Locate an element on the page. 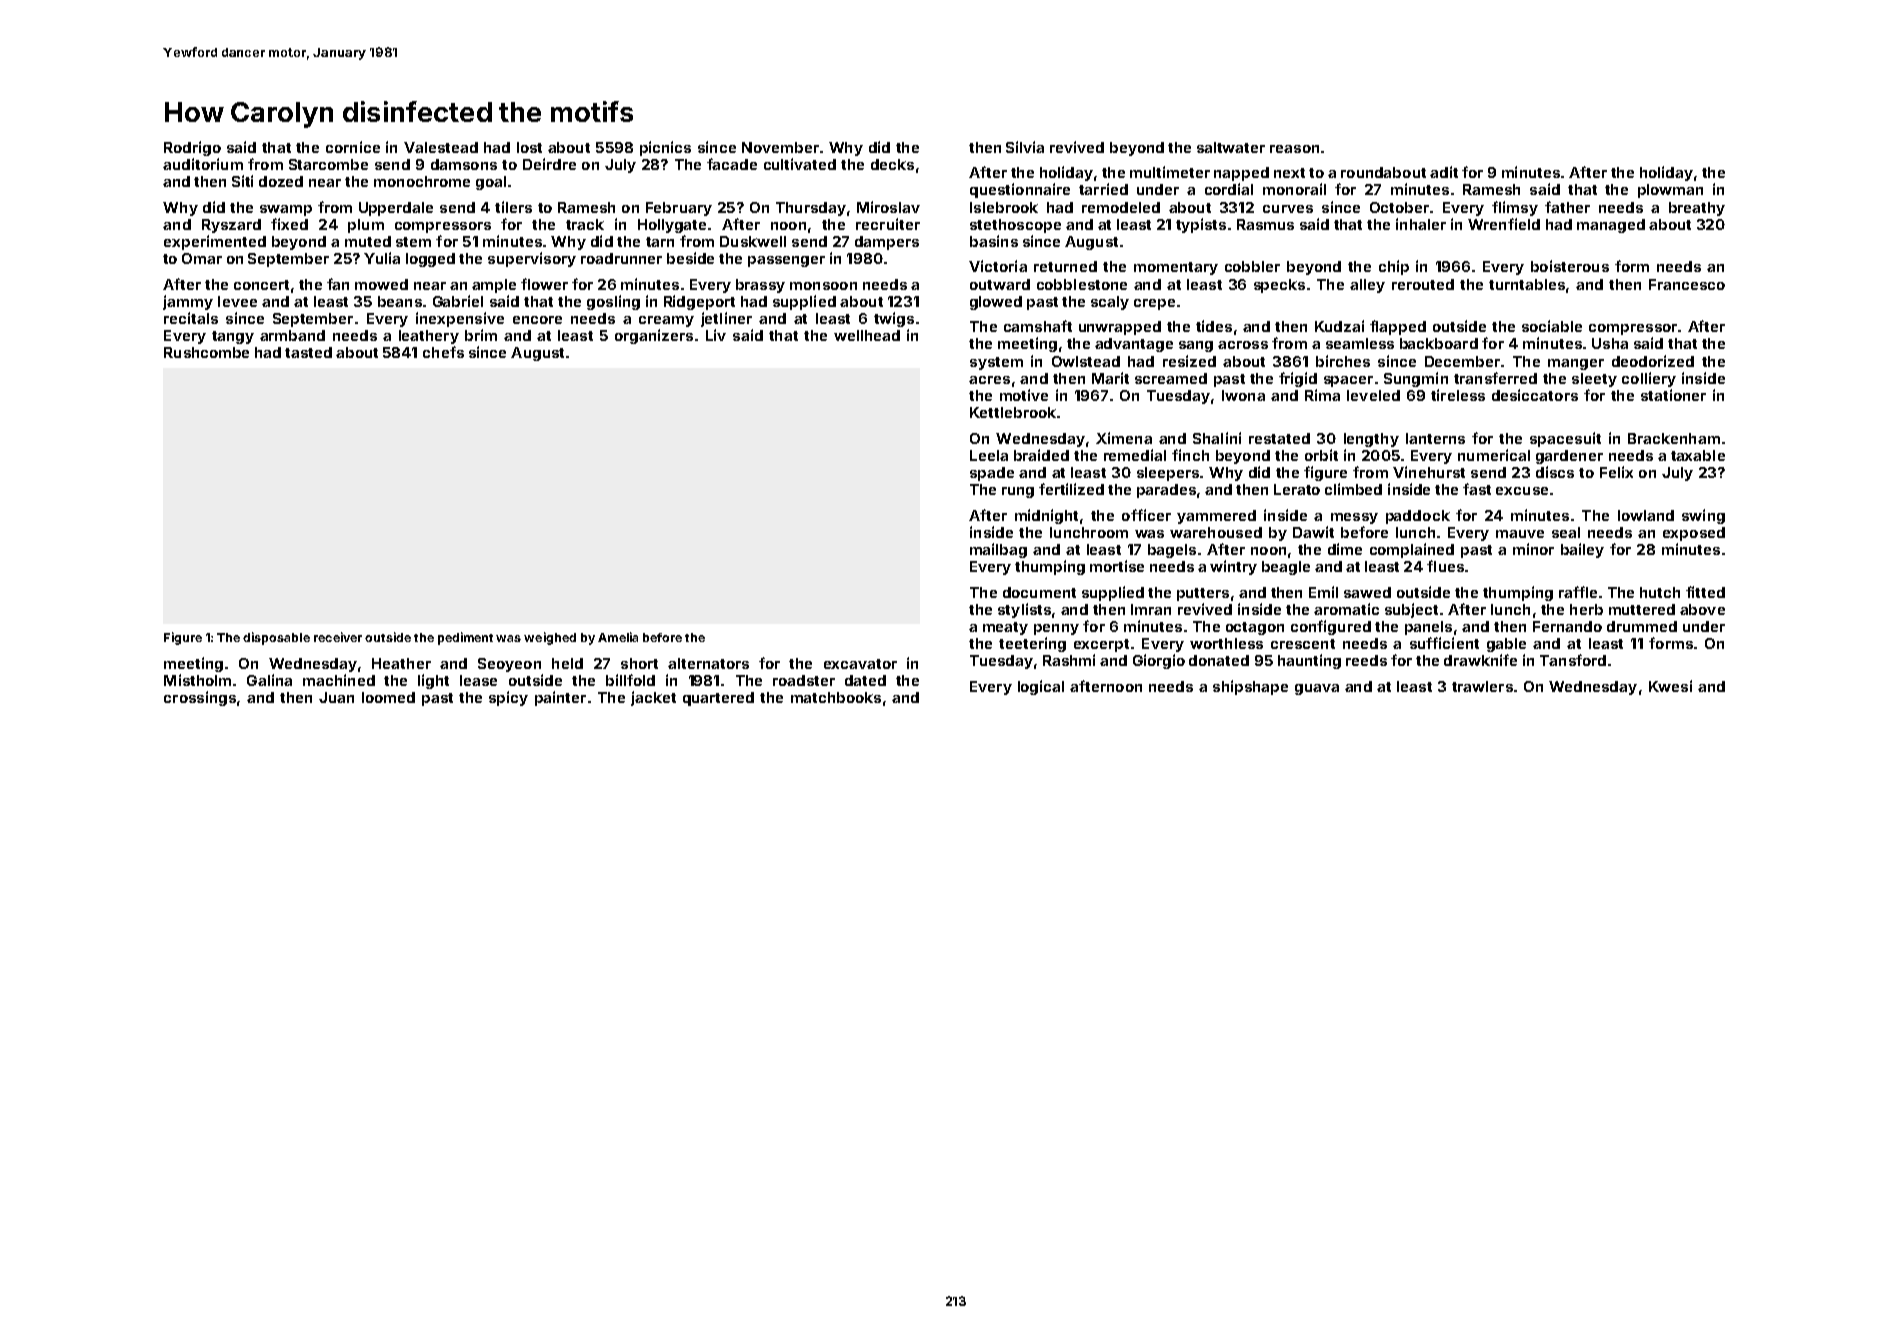 The image size is (1889, 1336). Rushcombe is located at coordinates (206, 352).
